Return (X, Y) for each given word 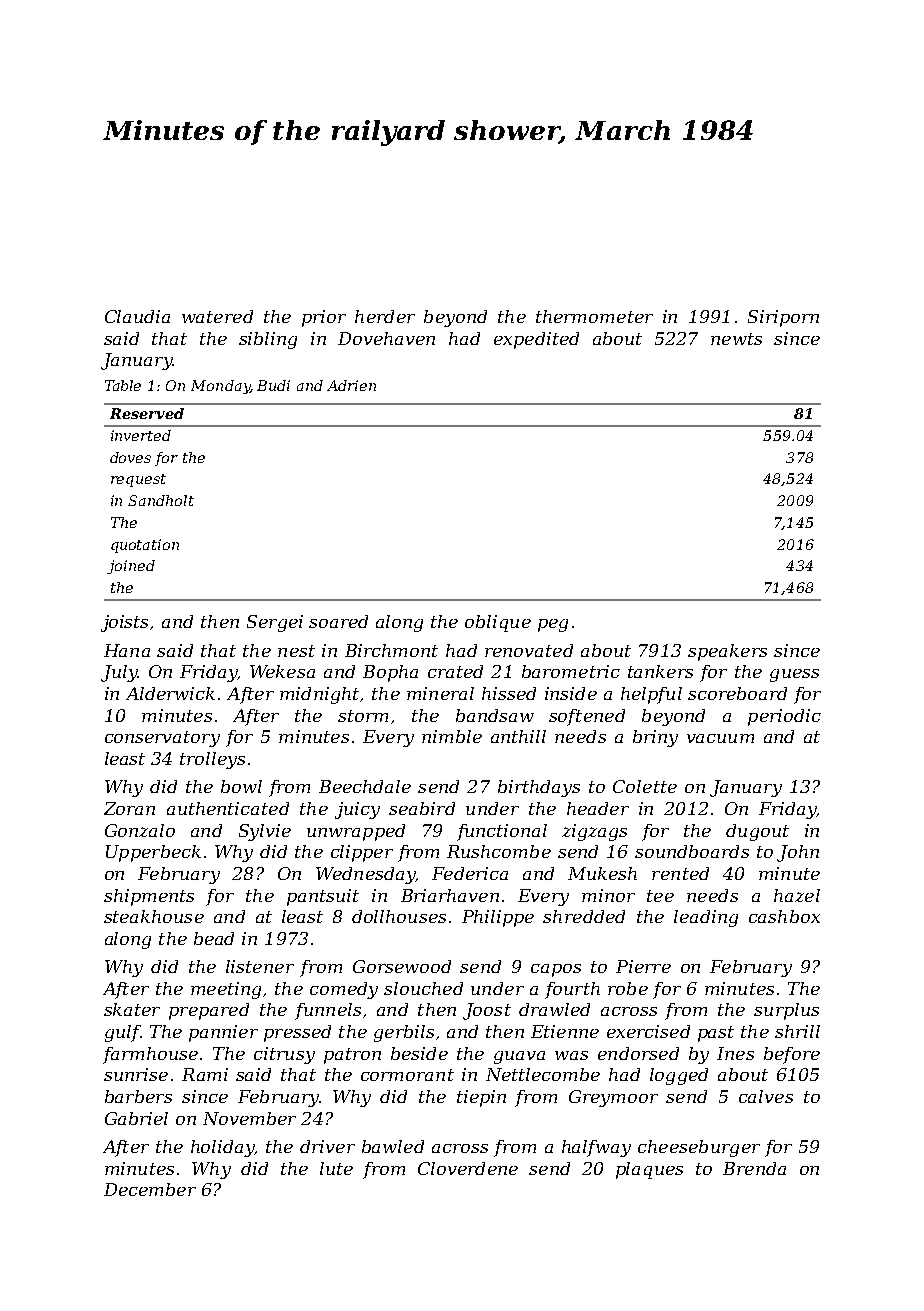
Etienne (565, 1031)
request (138, 480)
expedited (536, 340)
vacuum (720, 738)
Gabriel (136, 1118)
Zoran (129, 808)
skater (132, 1009)
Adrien (351, 385)
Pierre (643, 966)
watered (217, 316)
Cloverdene (468, 1168)
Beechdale (365, 786)
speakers (727, 652)
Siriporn (783, 318)
